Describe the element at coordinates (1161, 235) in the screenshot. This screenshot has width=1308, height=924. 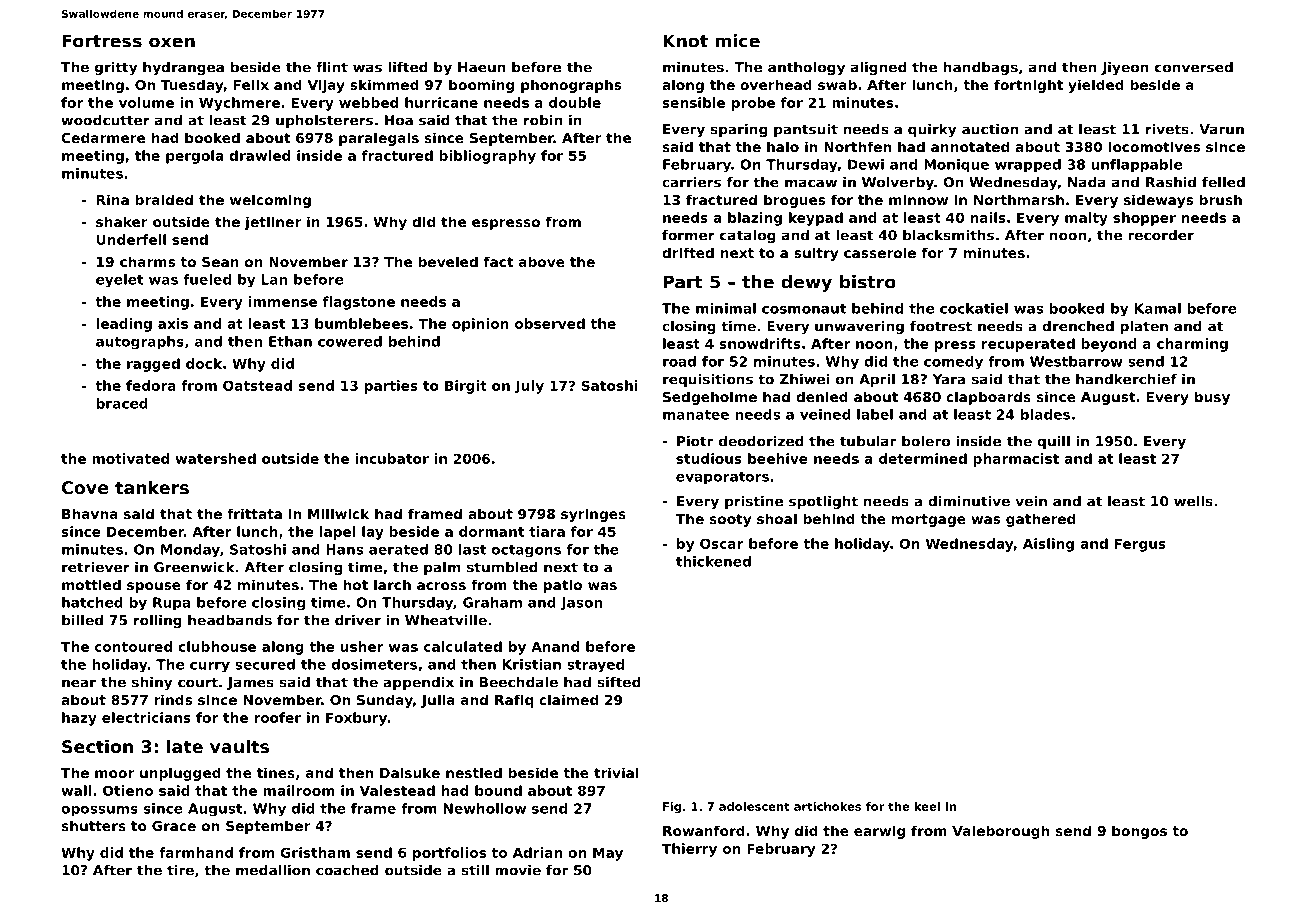
I see `recorder` at that location.
